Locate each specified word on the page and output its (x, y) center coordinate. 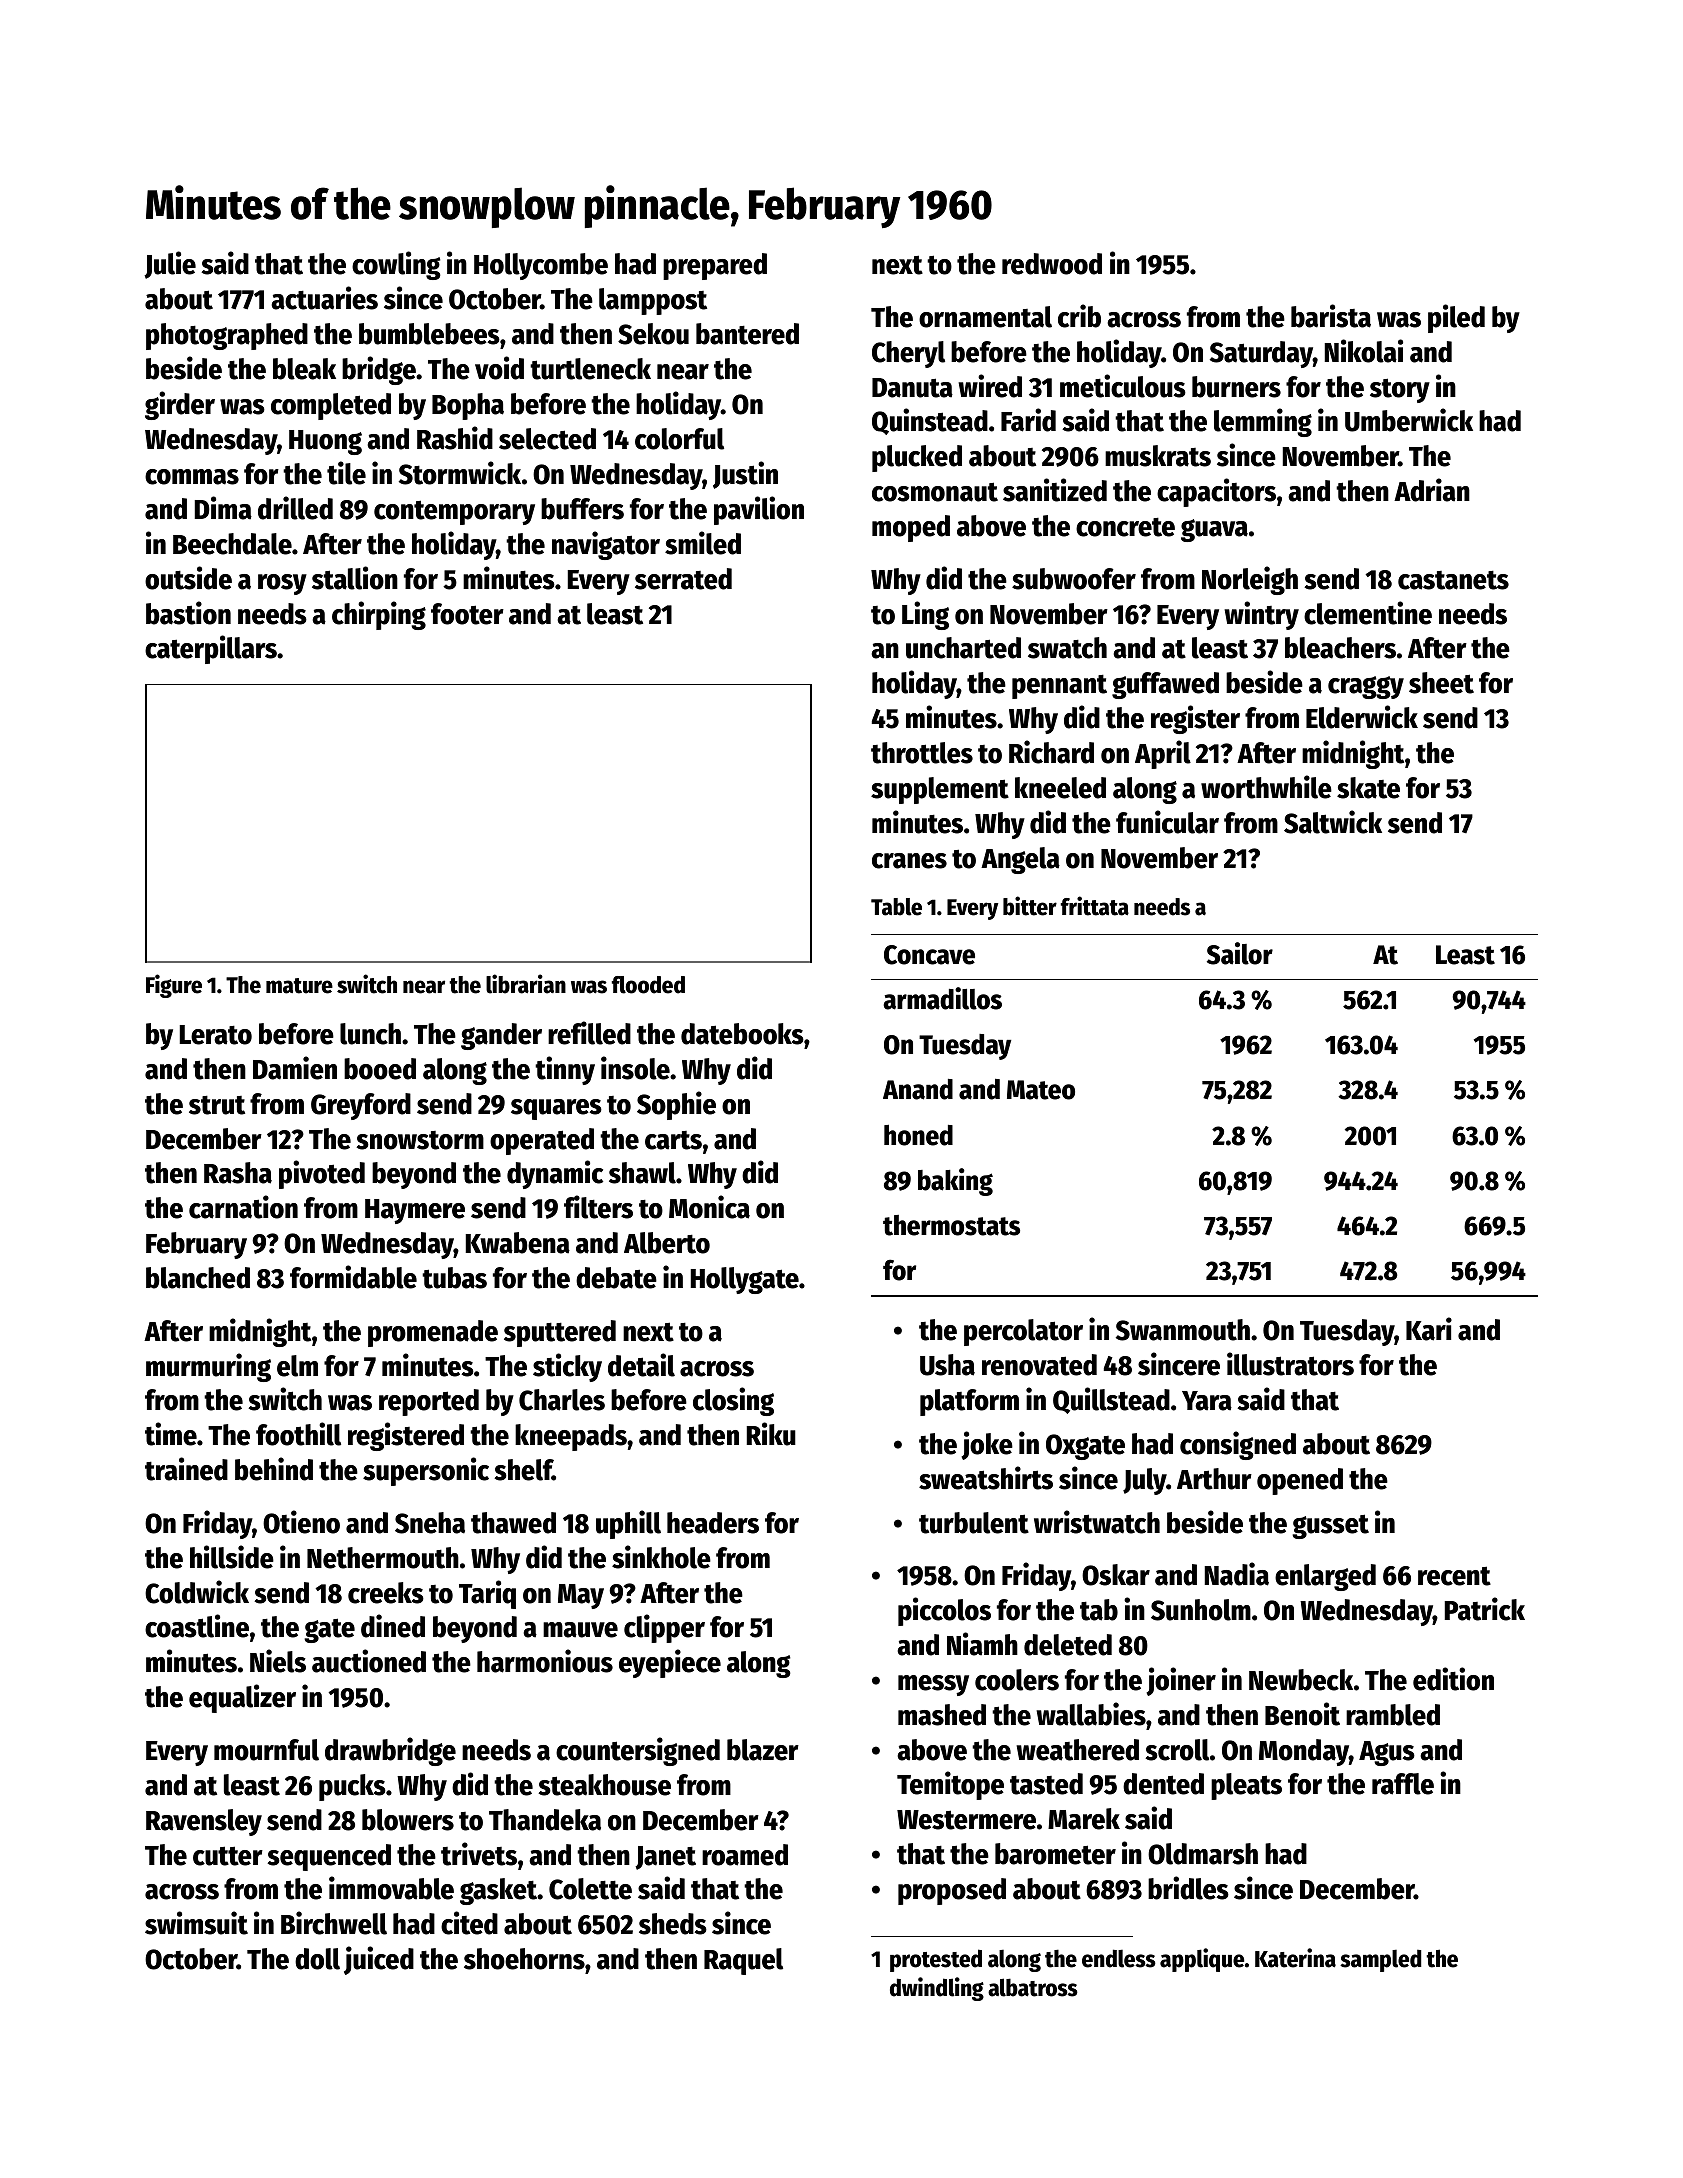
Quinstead (930, 421)
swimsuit (196, 1923)
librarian (526, 984)
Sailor (1240, 953)
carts (673, 1140)
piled (1456, 318)
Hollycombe (541, 266)
